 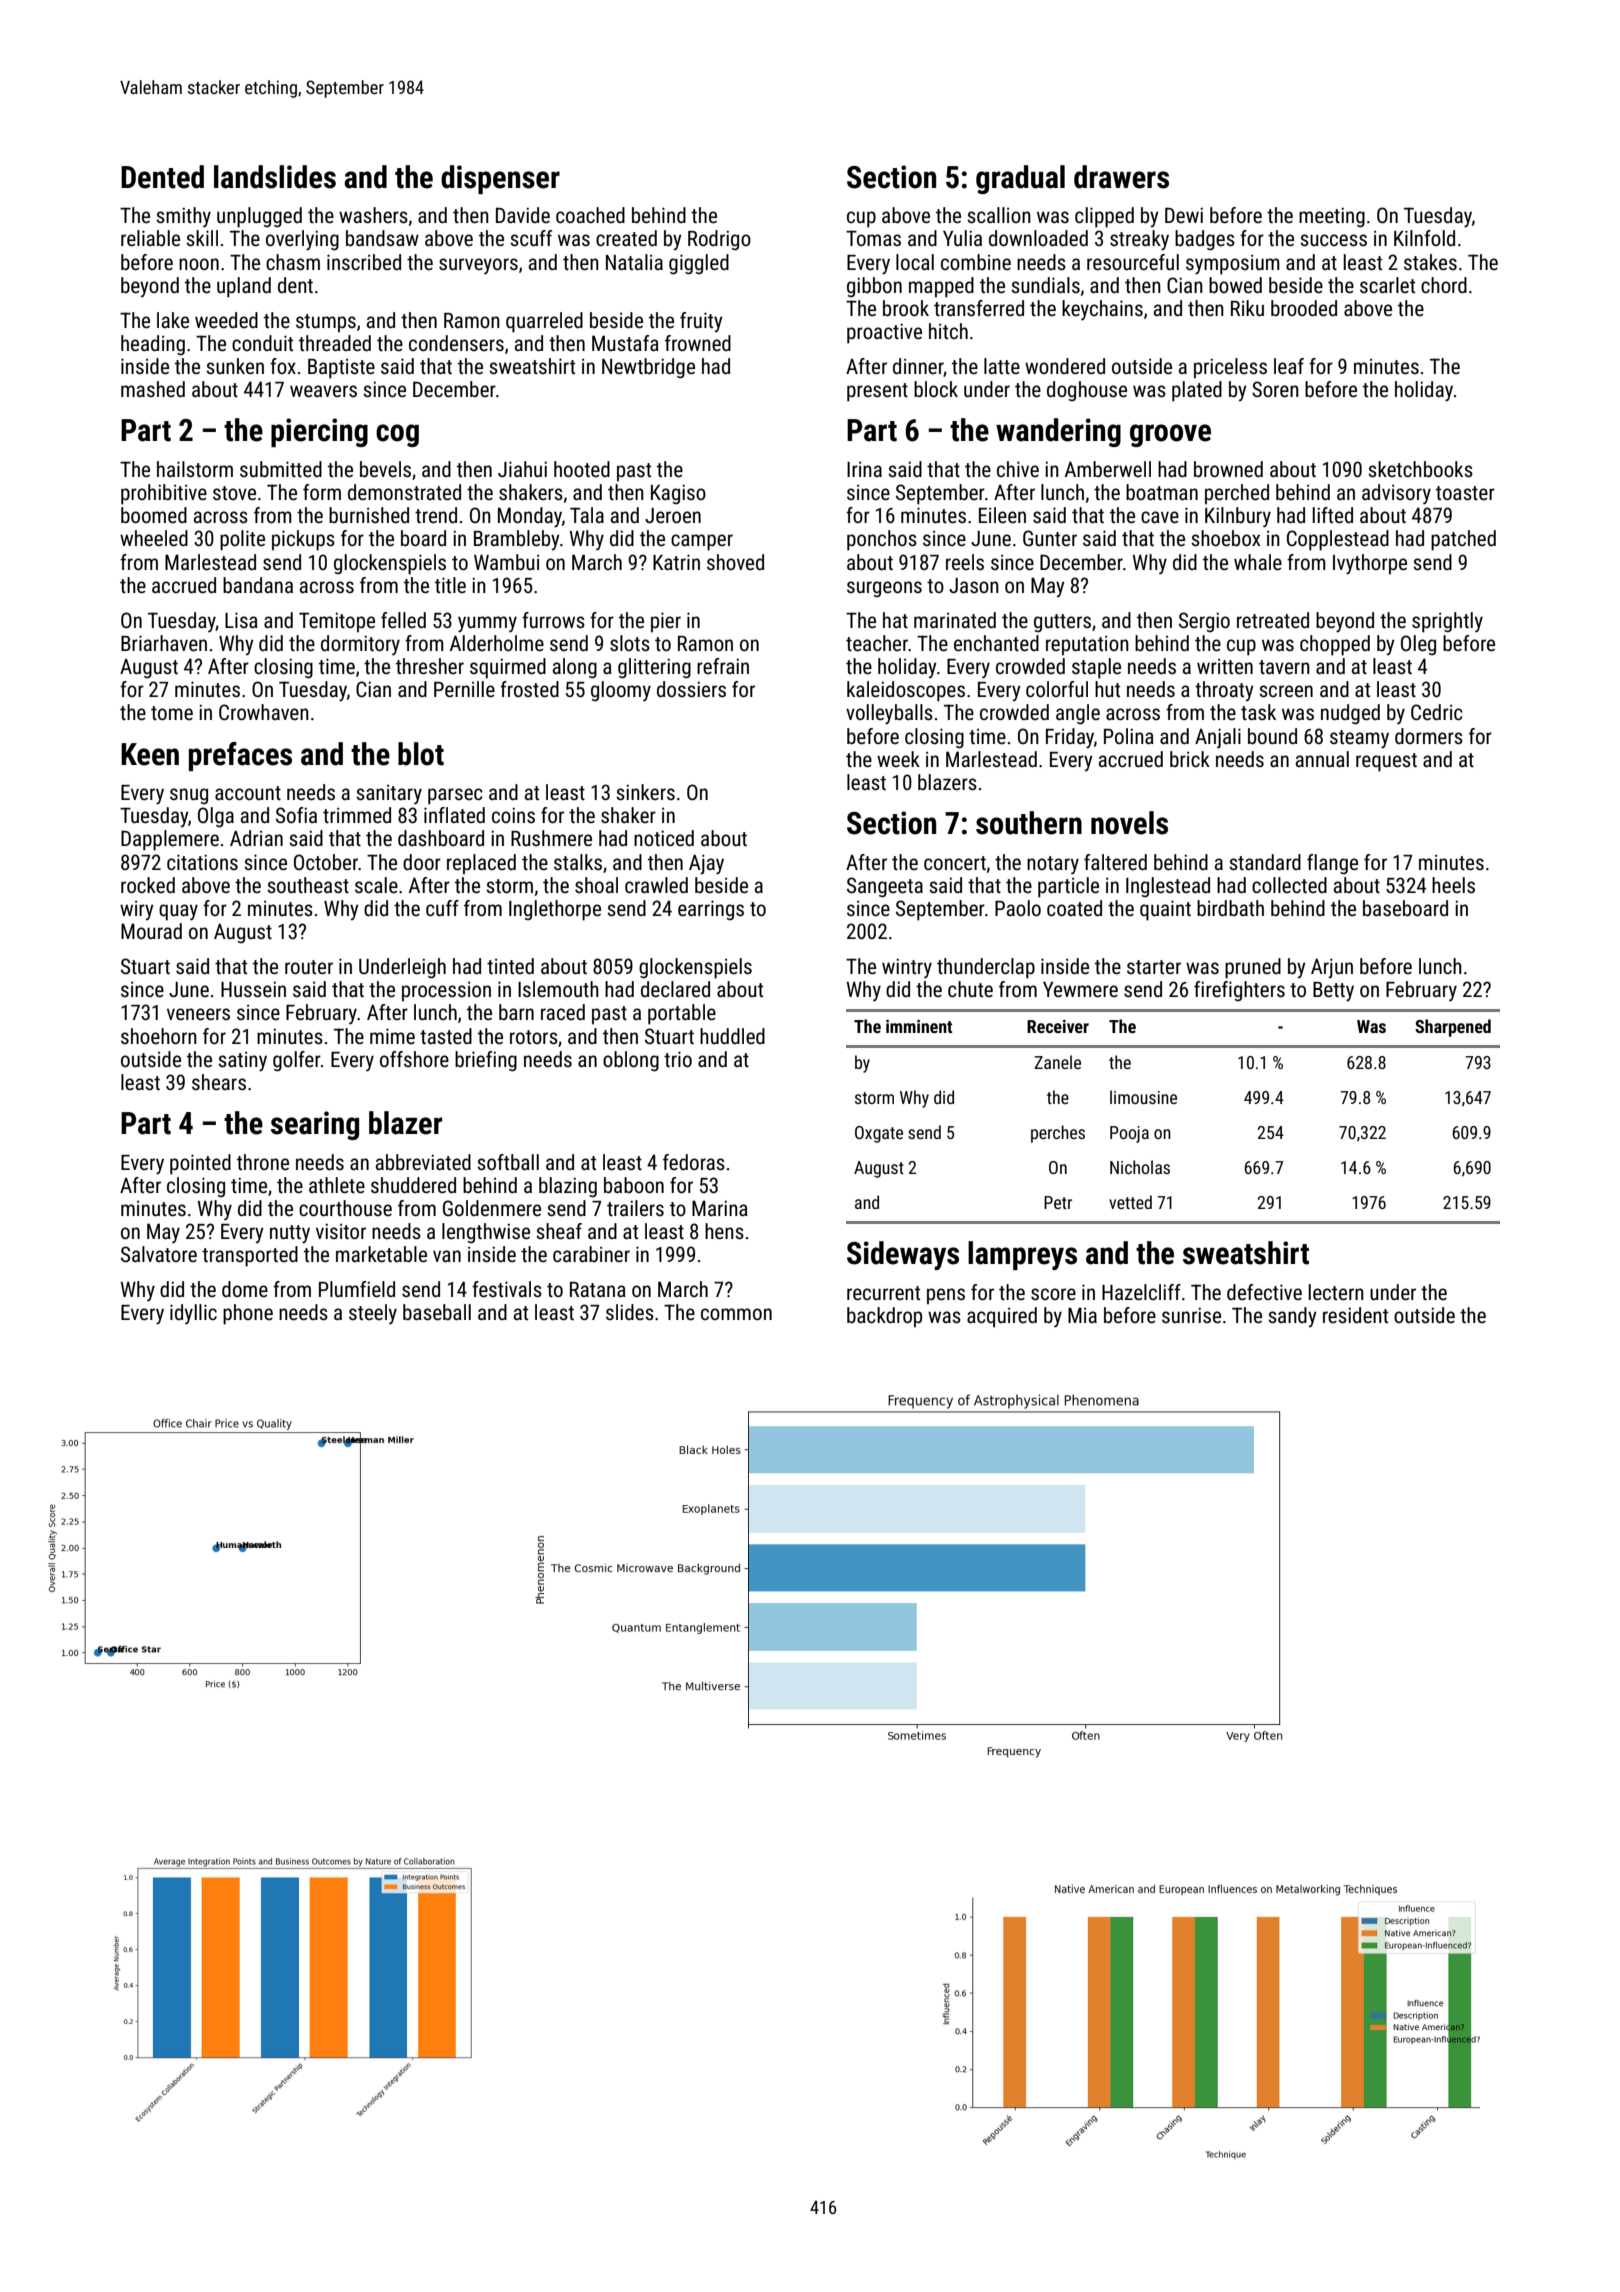 What do you see at coordinates (263, 1162) in the page?
I see `throne` at bounding box center [263, 1162].
